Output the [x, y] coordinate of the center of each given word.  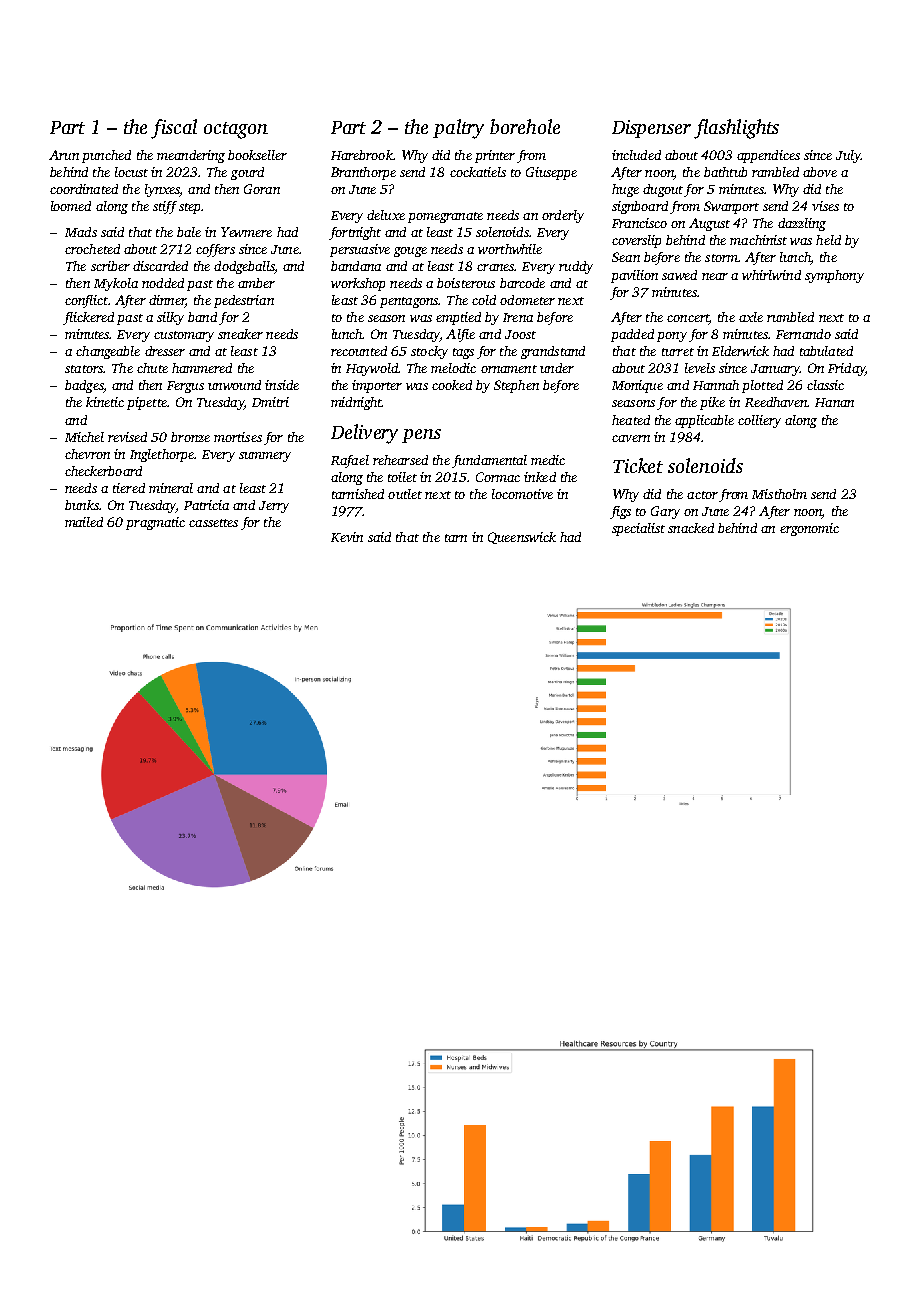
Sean [626, 257]
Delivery [364, 434]
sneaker [240, 334]
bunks [82, 505]
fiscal [174, 129]
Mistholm [779, 494]
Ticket [638, 465]
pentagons [409, 302]
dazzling [802, 224]
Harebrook [362, 155]
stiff [165, 207]
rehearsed [400, 460]
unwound [234, 385]
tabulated [826, 351]
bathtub [725, 172]
